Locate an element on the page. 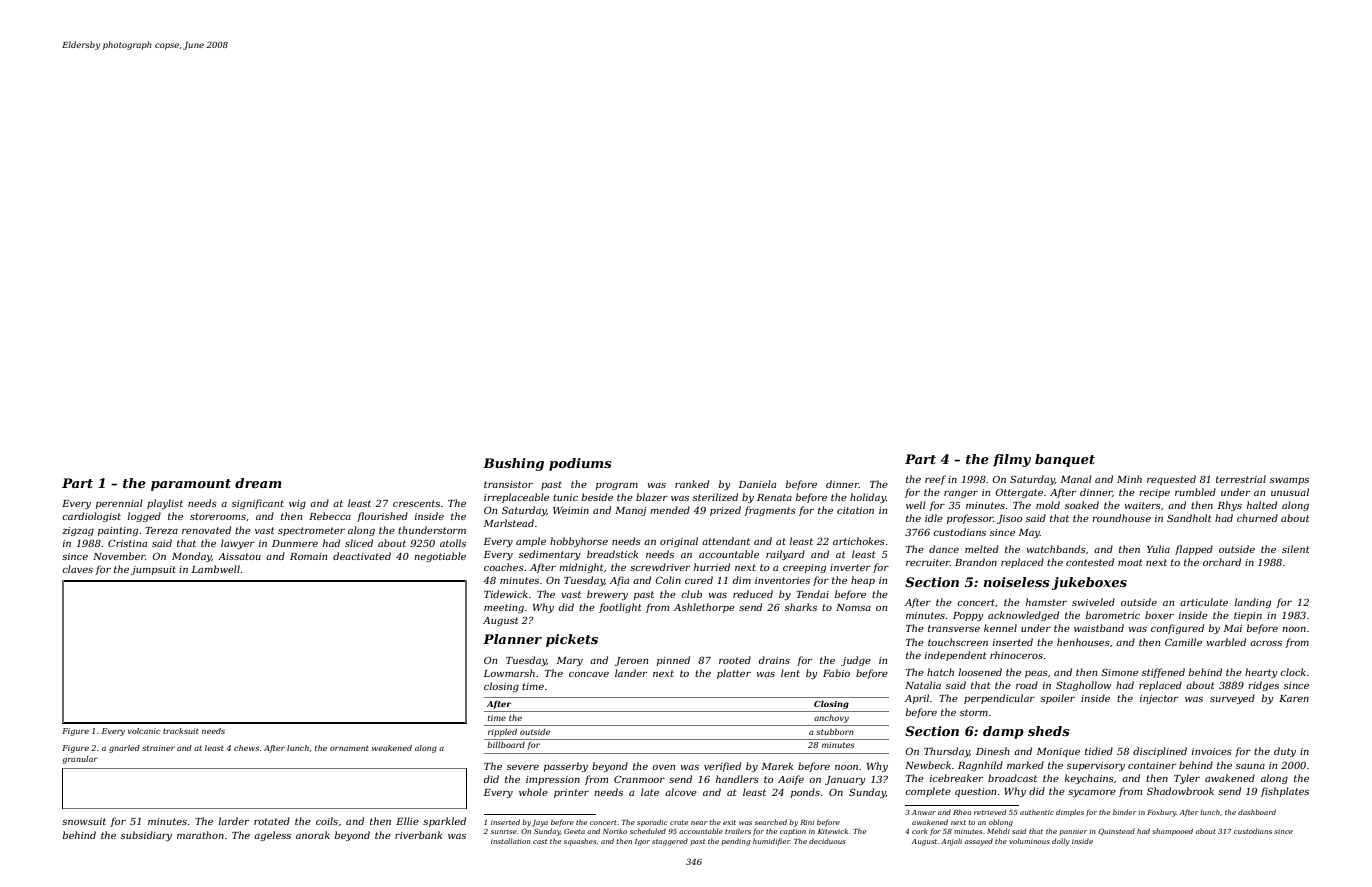  meeting is located at coordinates (504, 608).
